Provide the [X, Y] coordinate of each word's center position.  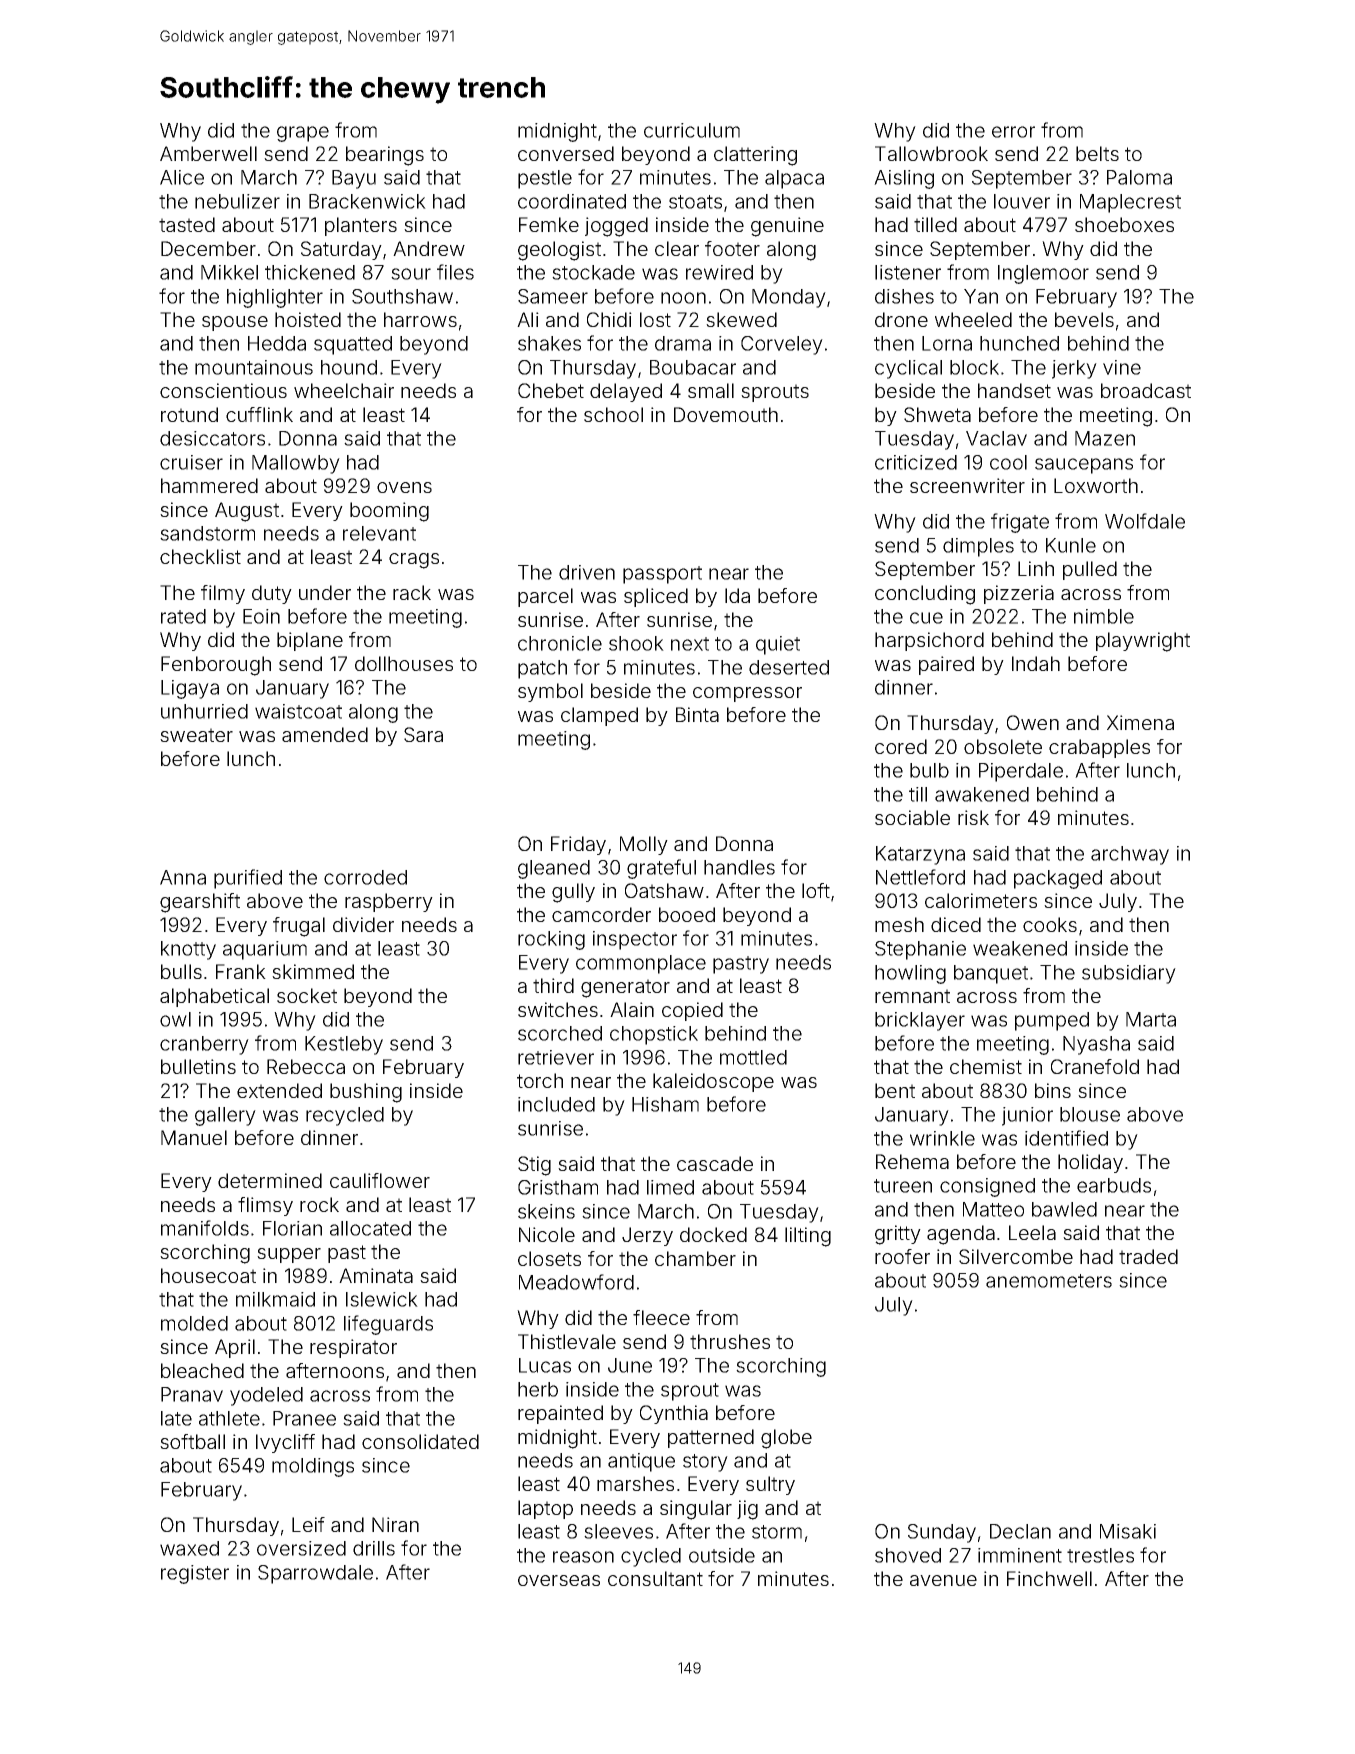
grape [303, 134]
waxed [189, 1548]
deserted [789, 667]
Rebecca [306, 1066]
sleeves [618, 1531]
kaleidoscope [713, 1082]
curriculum [692, 130]
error [1013, 132]
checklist [200, 556]
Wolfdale [1145, 521]
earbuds [1114, 1185]
